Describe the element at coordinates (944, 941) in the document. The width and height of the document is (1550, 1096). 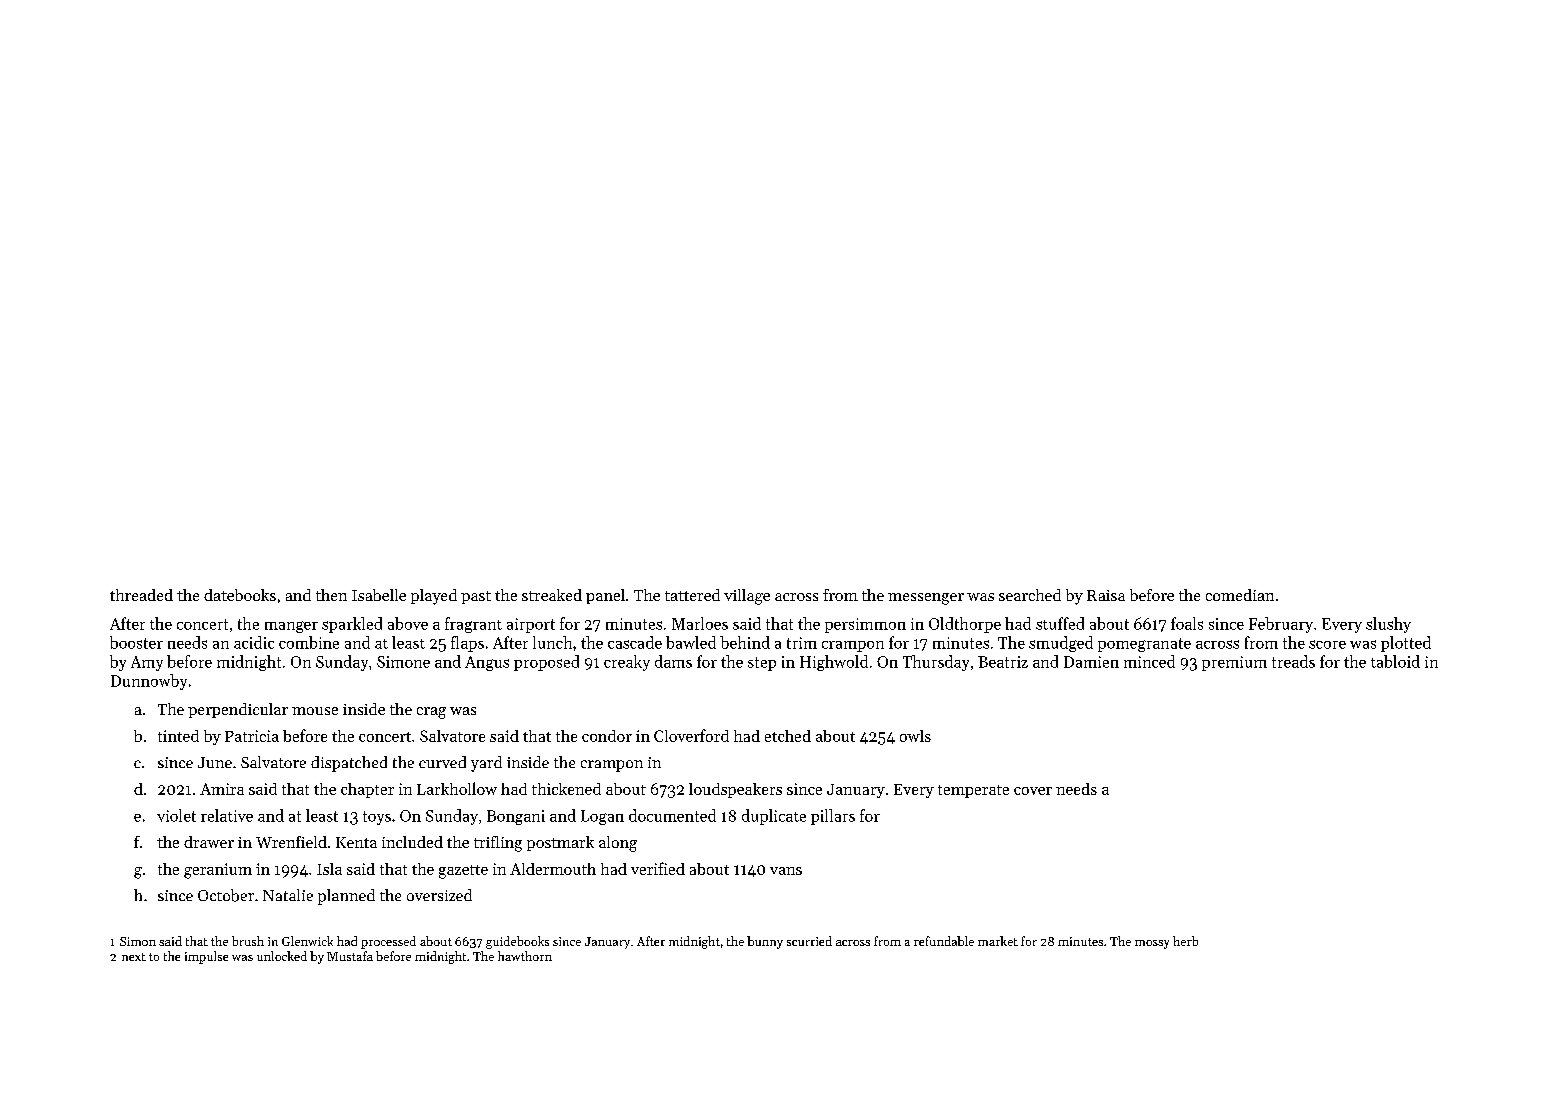
I see `refundable` at that location.
